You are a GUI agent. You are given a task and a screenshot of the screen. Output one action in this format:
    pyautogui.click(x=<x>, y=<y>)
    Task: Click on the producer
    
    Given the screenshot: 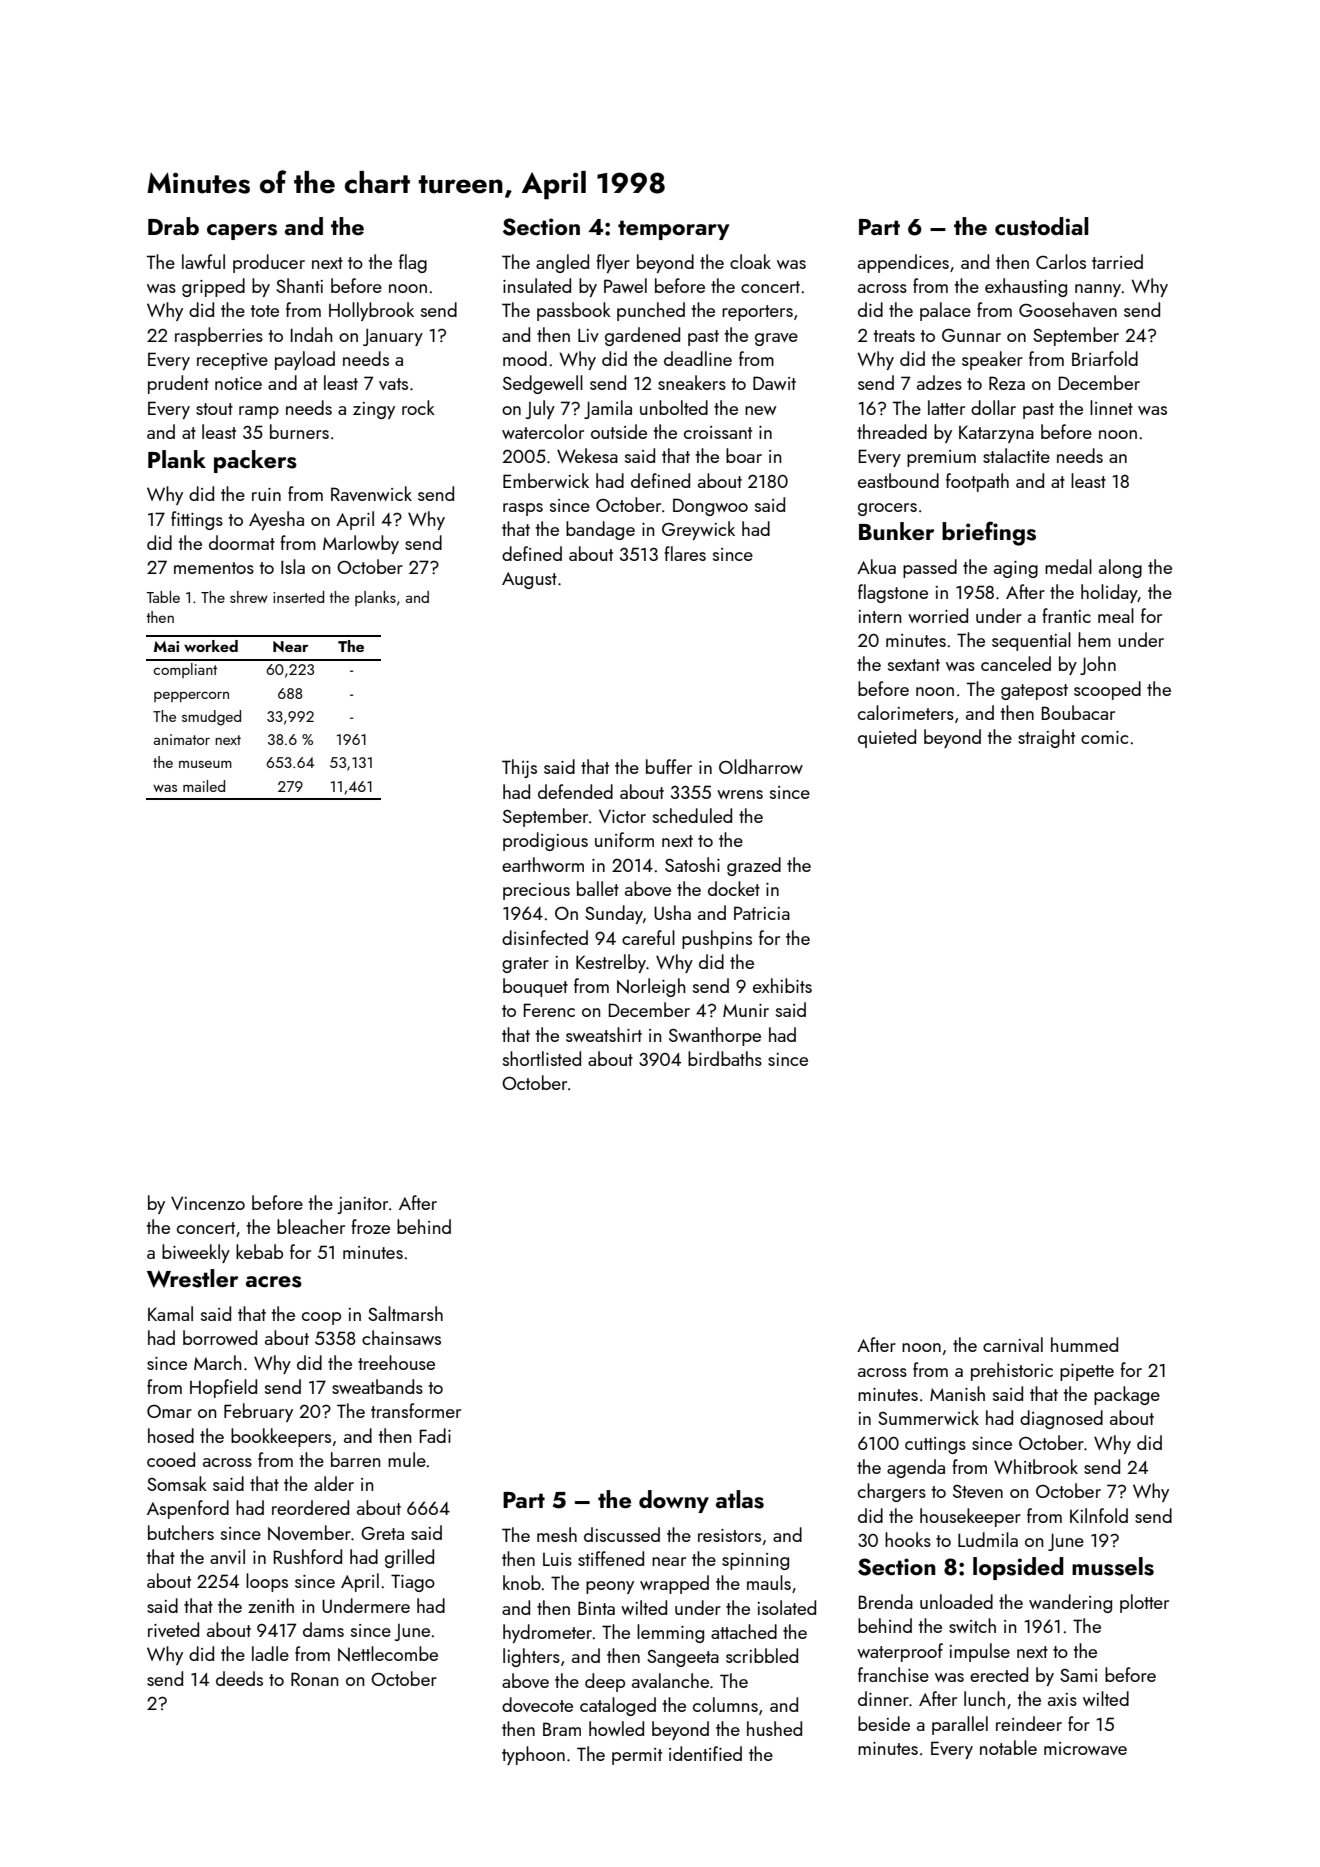 What is the action you would take?
    pyautogui.click(x=269, y=263)
